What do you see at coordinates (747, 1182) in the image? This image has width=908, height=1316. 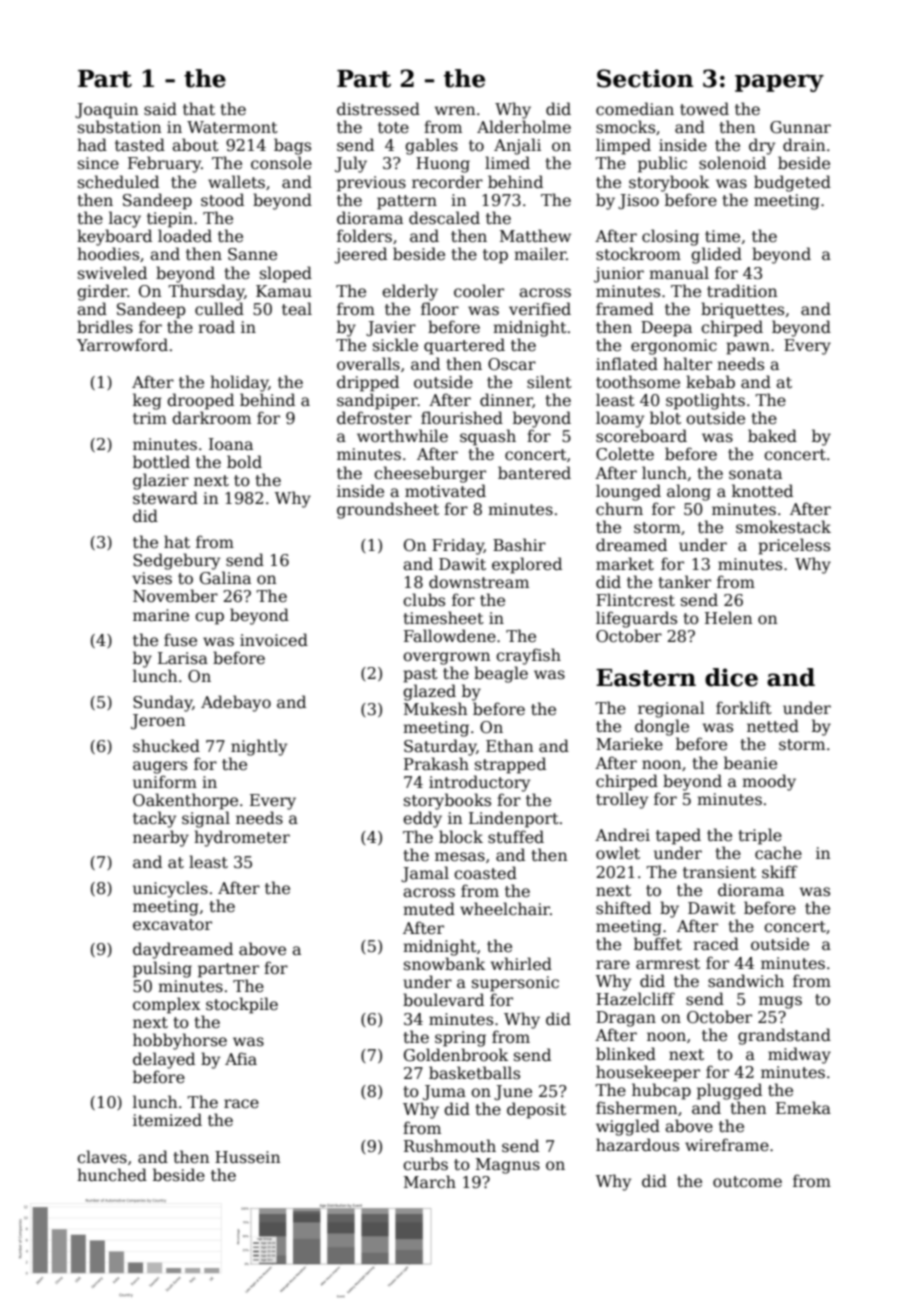 I see `outcome` at bounding box center [747, 1182].
